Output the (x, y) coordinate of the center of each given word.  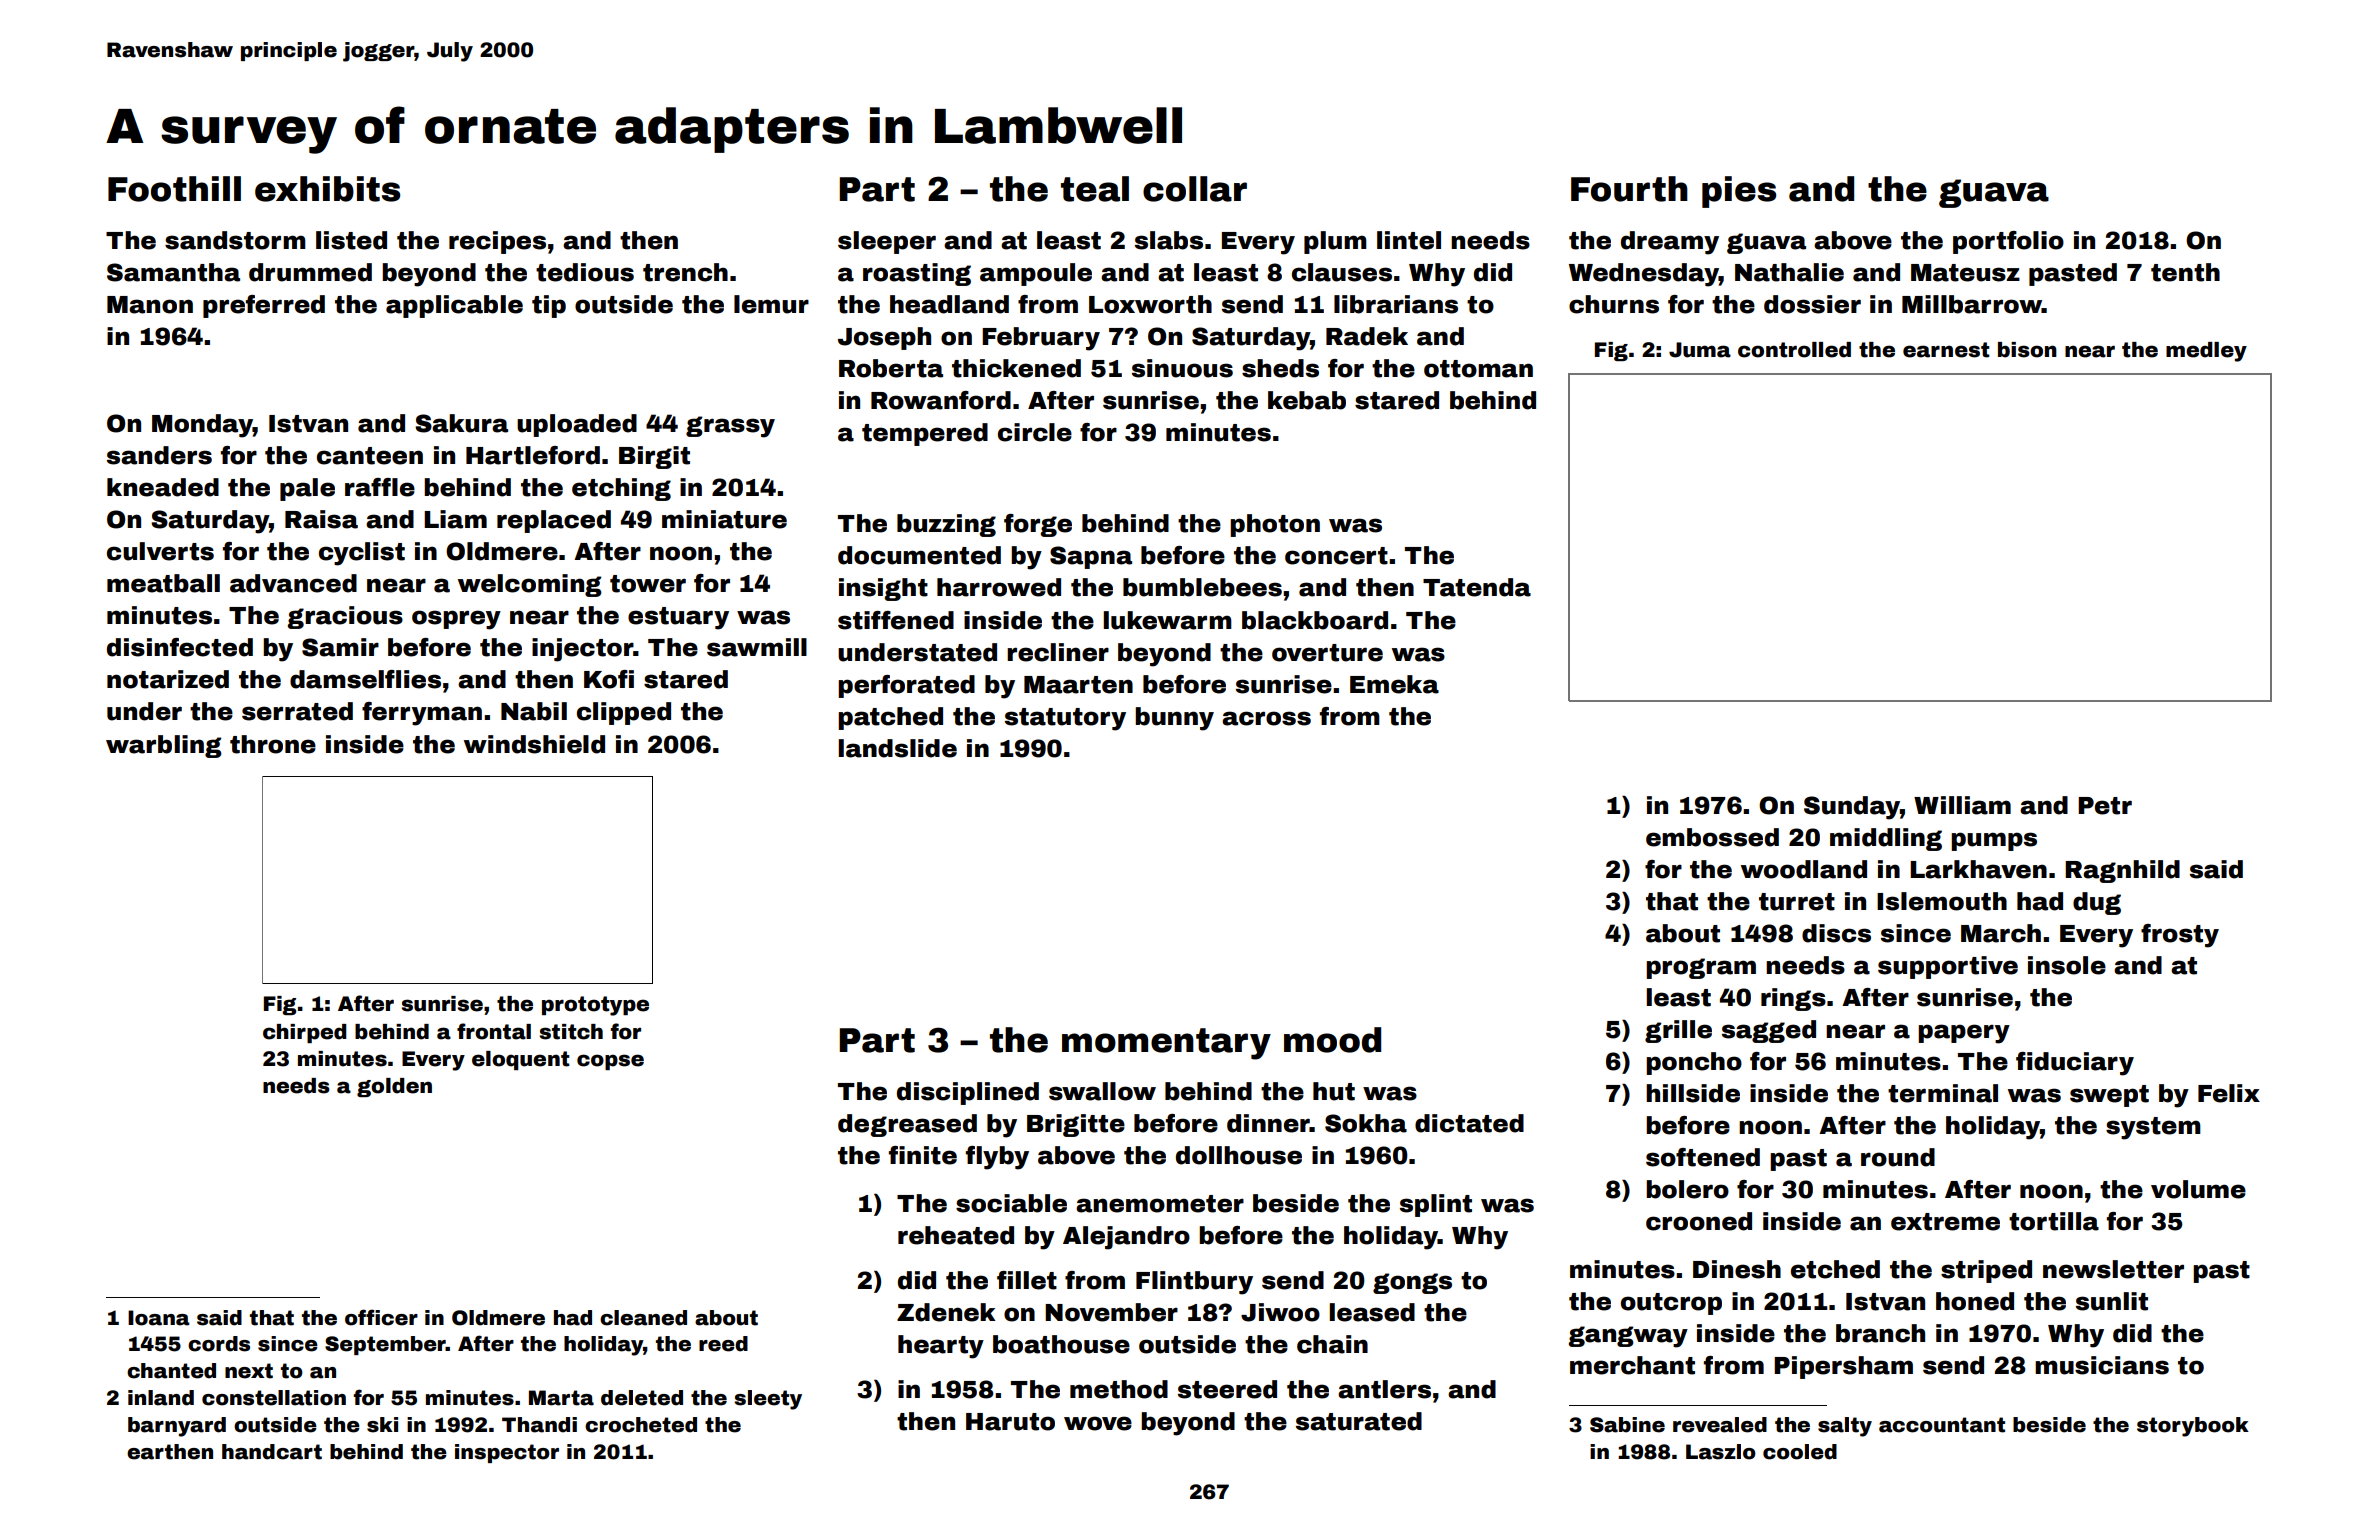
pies (1739, 192)
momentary (1166, 1044)
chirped (305, 1033)
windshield (534, 744)
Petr (2105, 806)
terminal (1943, 1093)
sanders (159, 455)
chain (1332, 1344)
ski (382, 1425)
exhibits (327, 189)
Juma (1700, 350)
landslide (897, 748)
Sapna (1091, 557)
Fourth (1629, 189)
